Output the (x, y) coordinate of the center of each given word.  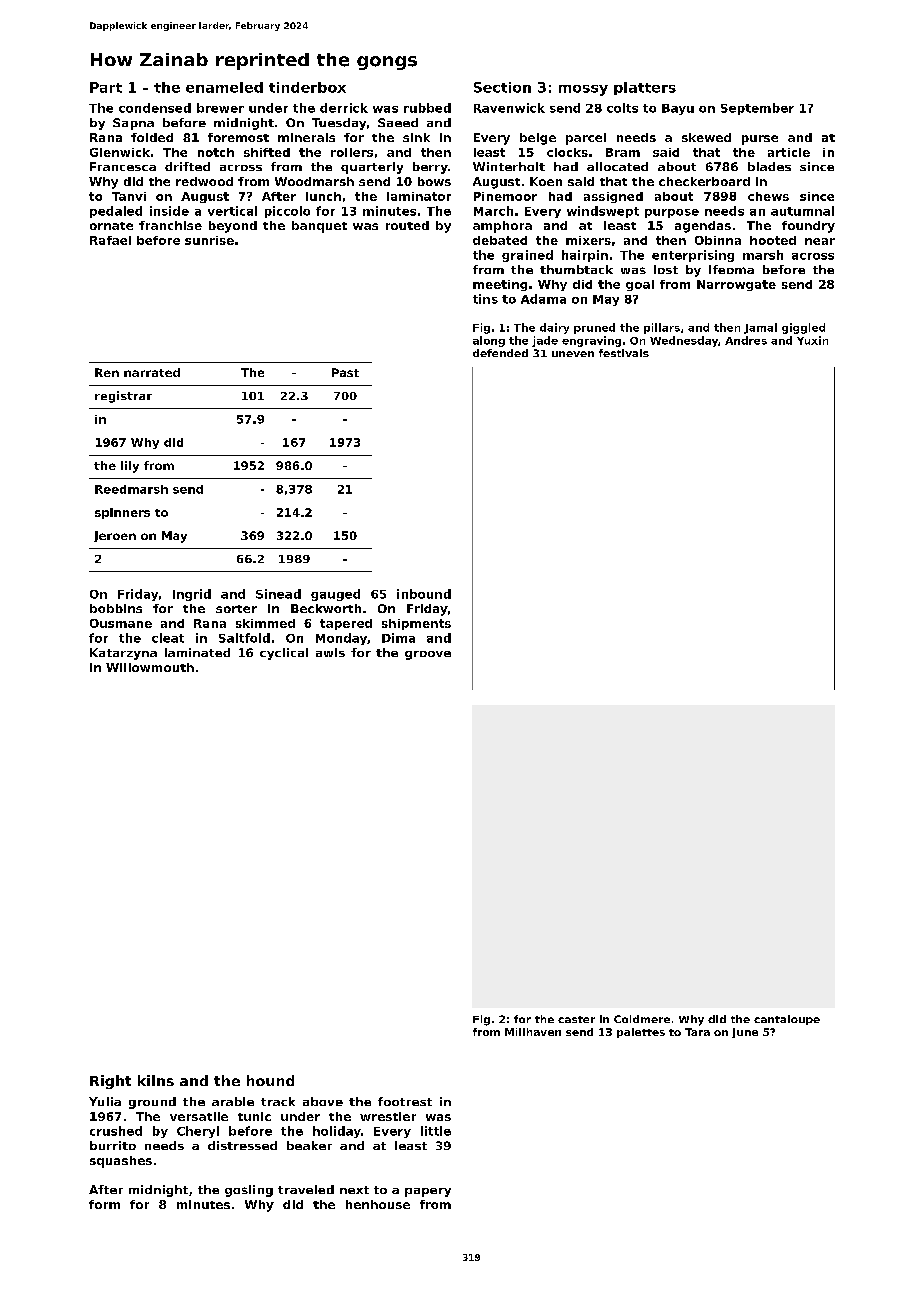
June (745, 1033)
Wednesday (684, 341)
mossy (583, 90)
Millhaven (533, 1032)
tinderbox (307, 87)
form (104, 1204)
